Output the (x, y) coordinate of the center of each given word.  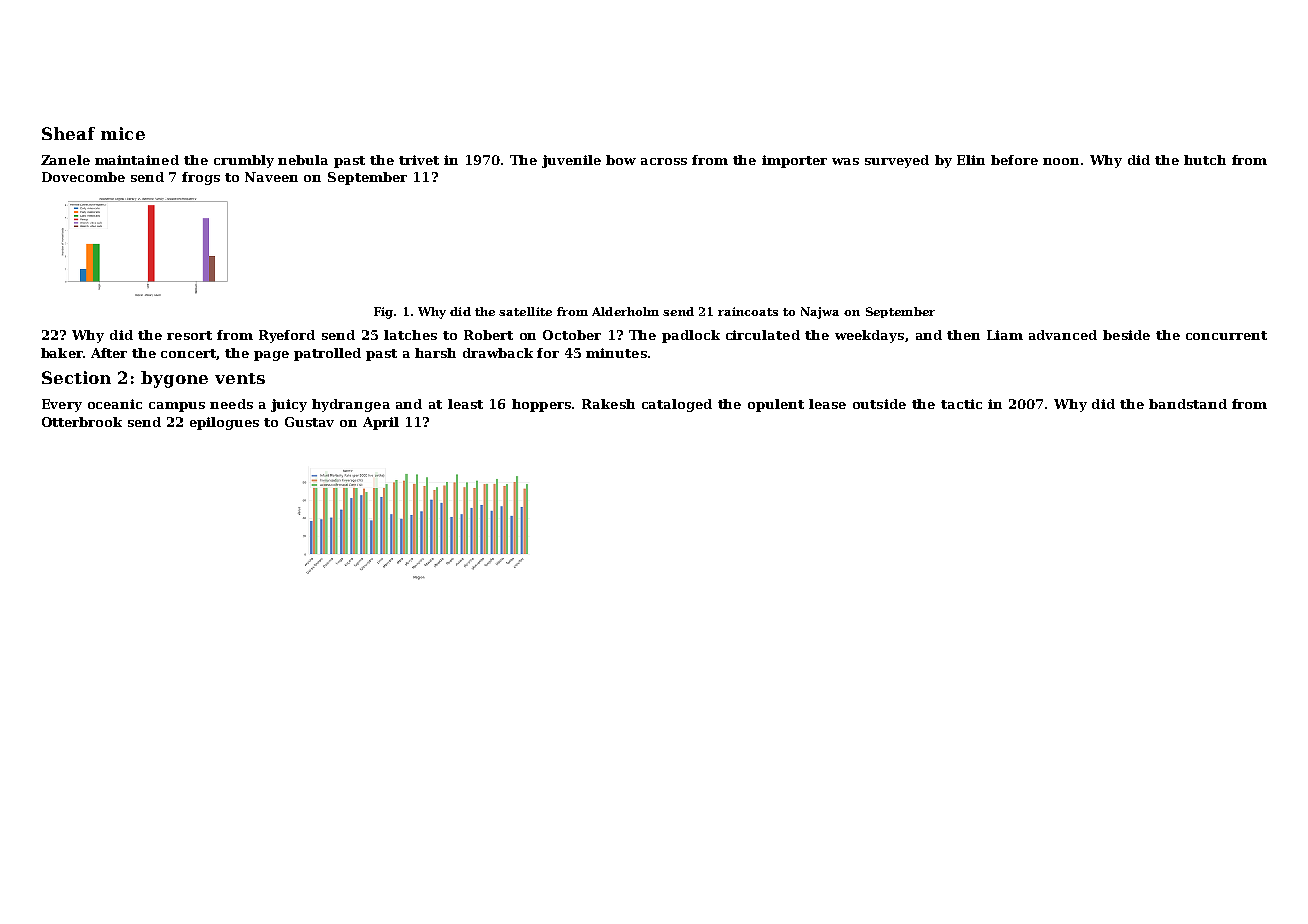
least (465, 404)
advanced (1063, 335)
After (109, 353)
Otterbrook (82, 422)
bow (621, 160)
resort (189, 335)
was (845, 161)
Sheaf (68, 133)
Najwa (820, 313)
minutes (616, 353)
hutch (1205, 160)
